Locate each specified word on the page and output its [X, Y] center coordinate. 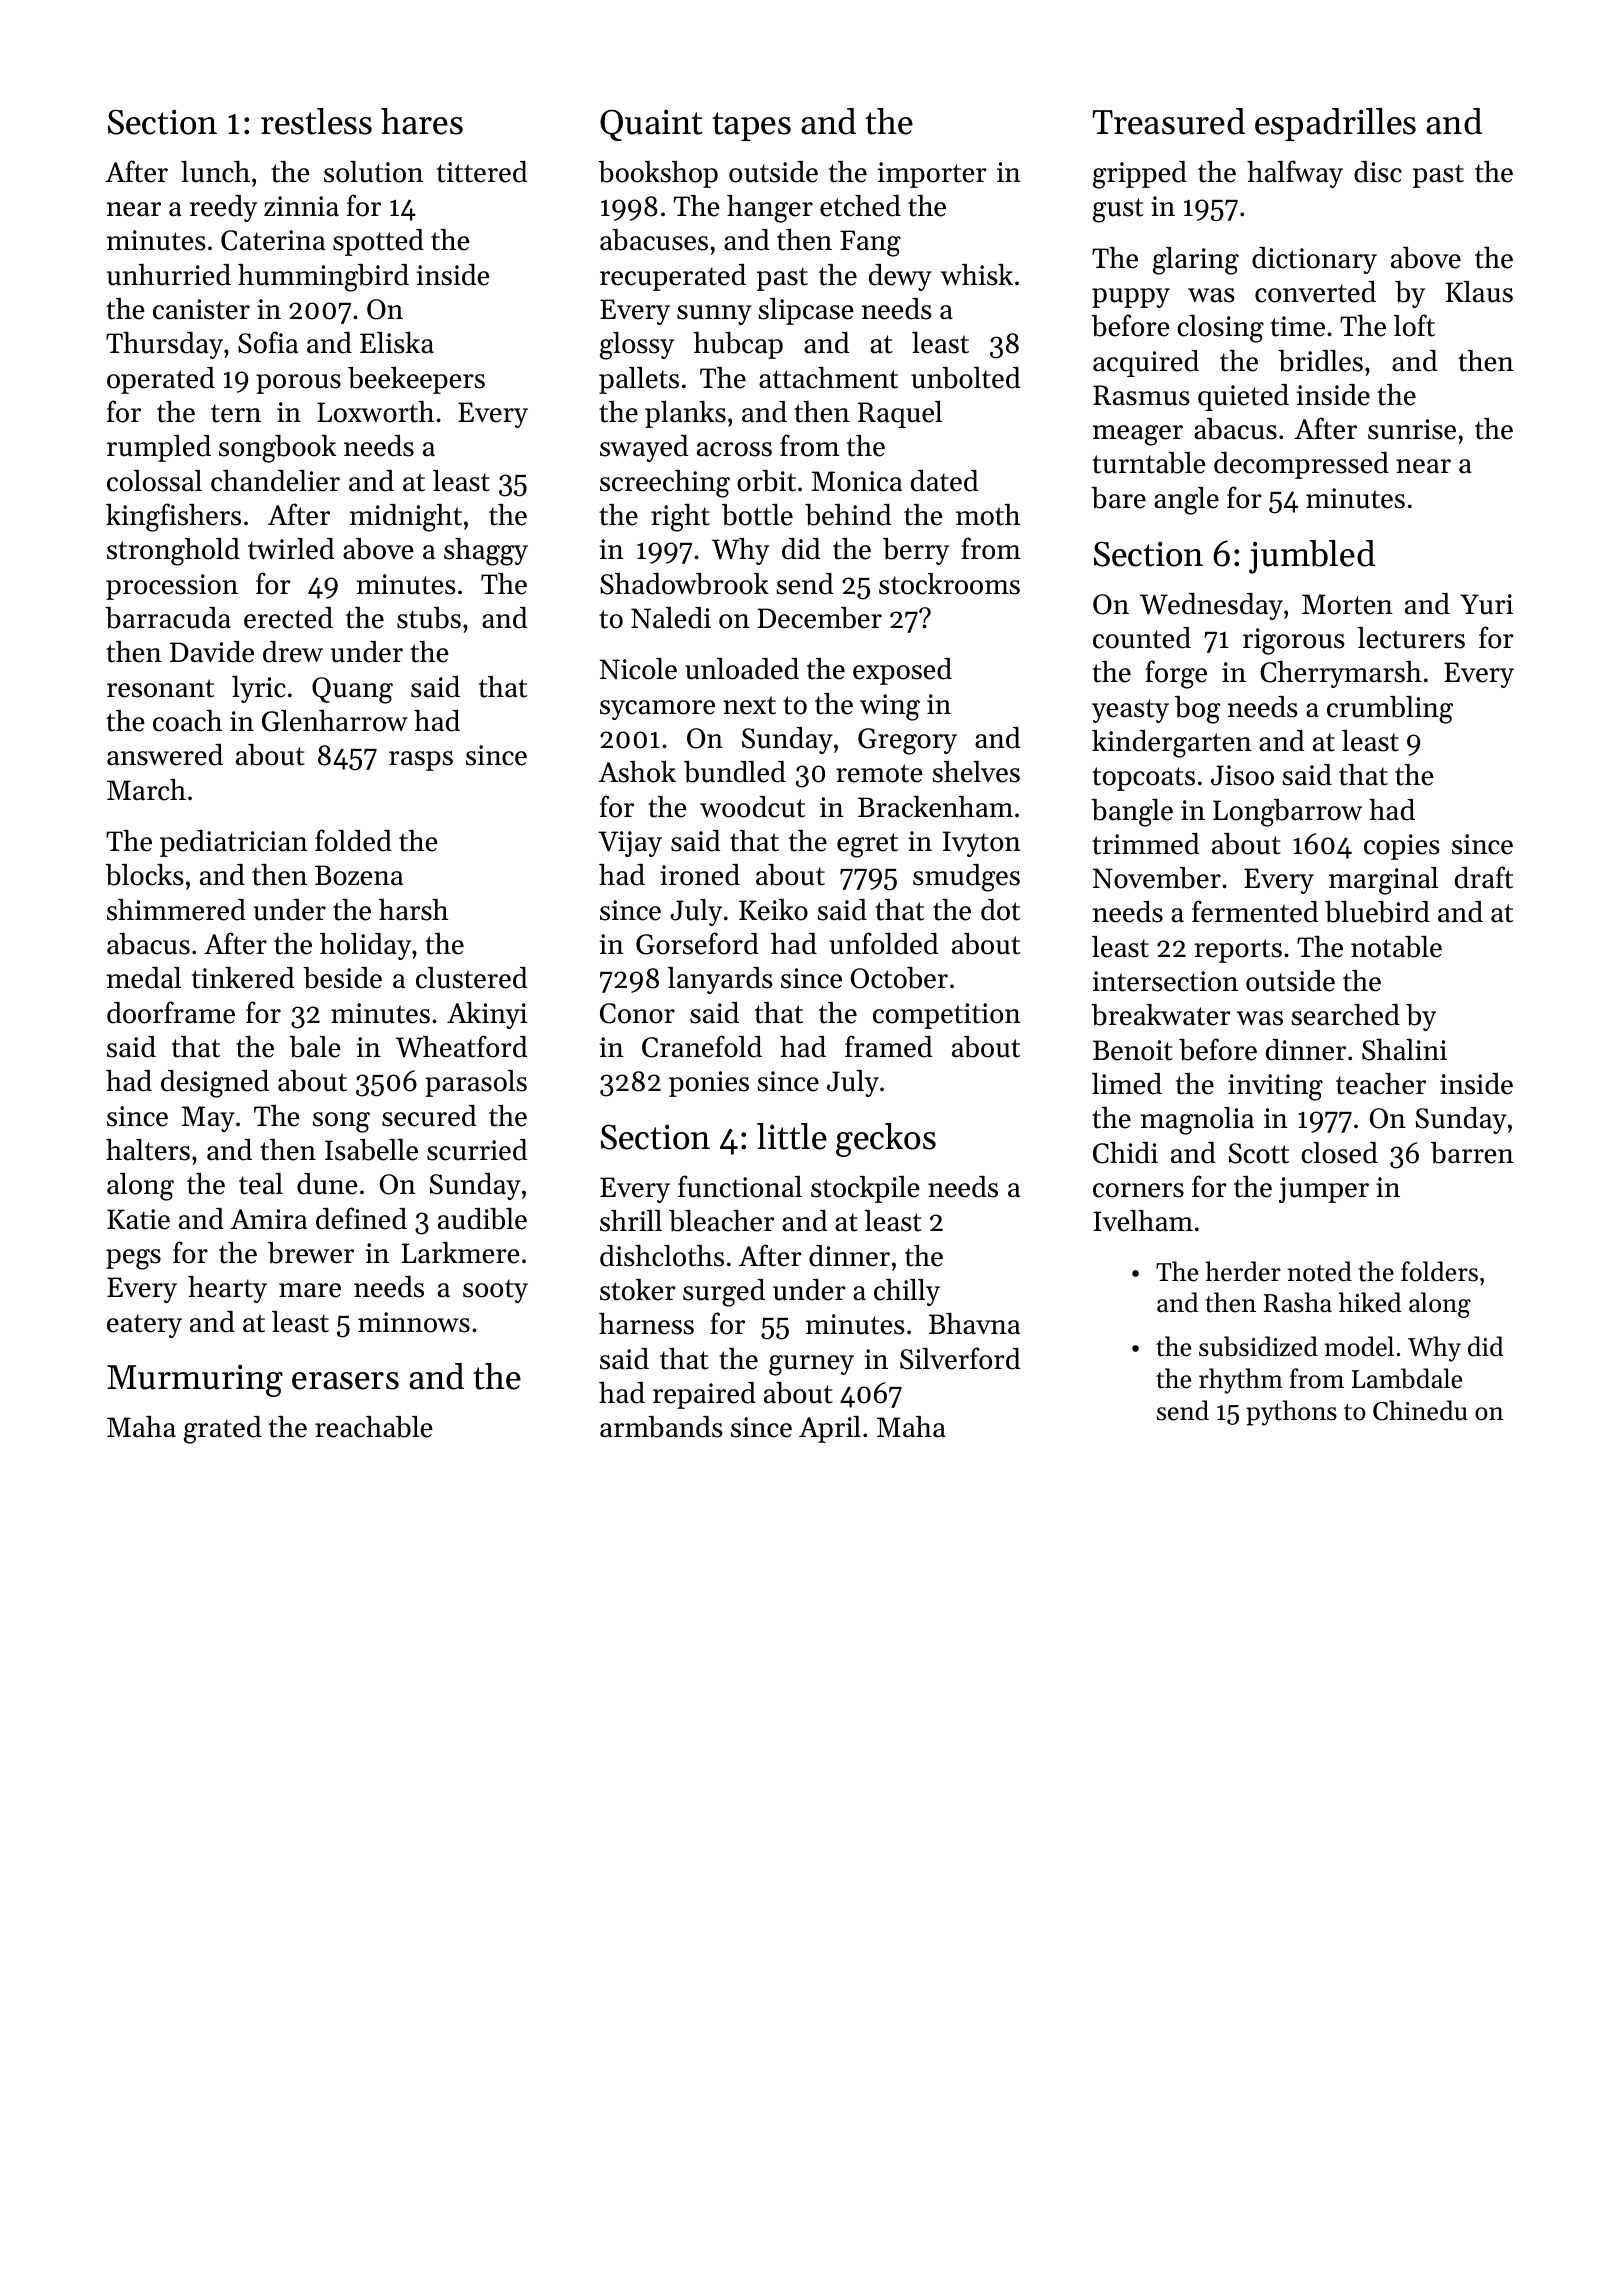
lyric [259, 689]
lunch [215, 172]
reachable [374, 1427]
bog [1197, 710]
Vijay [630, 844]
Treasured [1168, 121]
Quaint [651, 125]
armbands [661, 1427]
